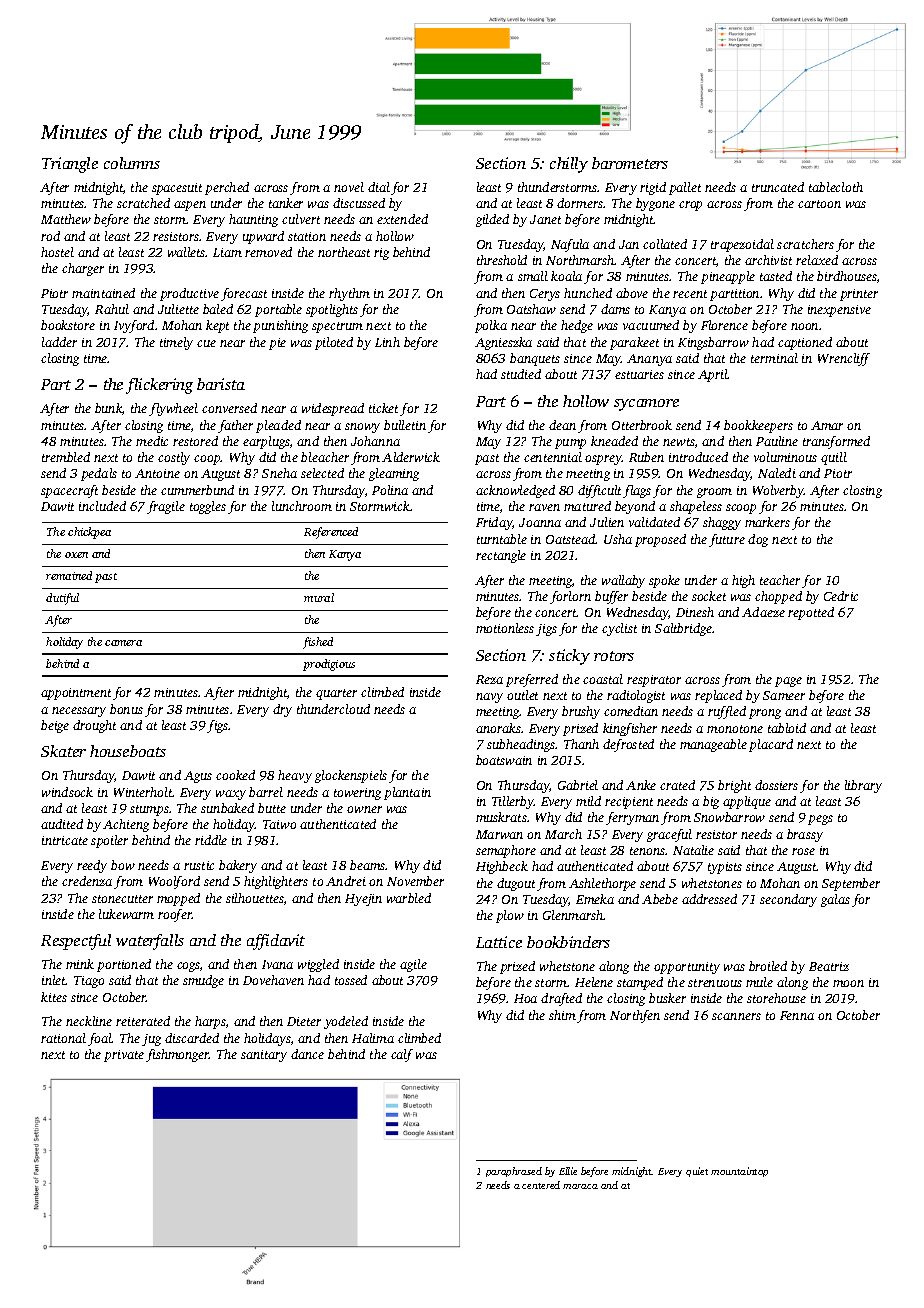  What do you see at coordinates (178, 1055) in the image?
I see `fishmonger` at bounding box center [178, 1055].
